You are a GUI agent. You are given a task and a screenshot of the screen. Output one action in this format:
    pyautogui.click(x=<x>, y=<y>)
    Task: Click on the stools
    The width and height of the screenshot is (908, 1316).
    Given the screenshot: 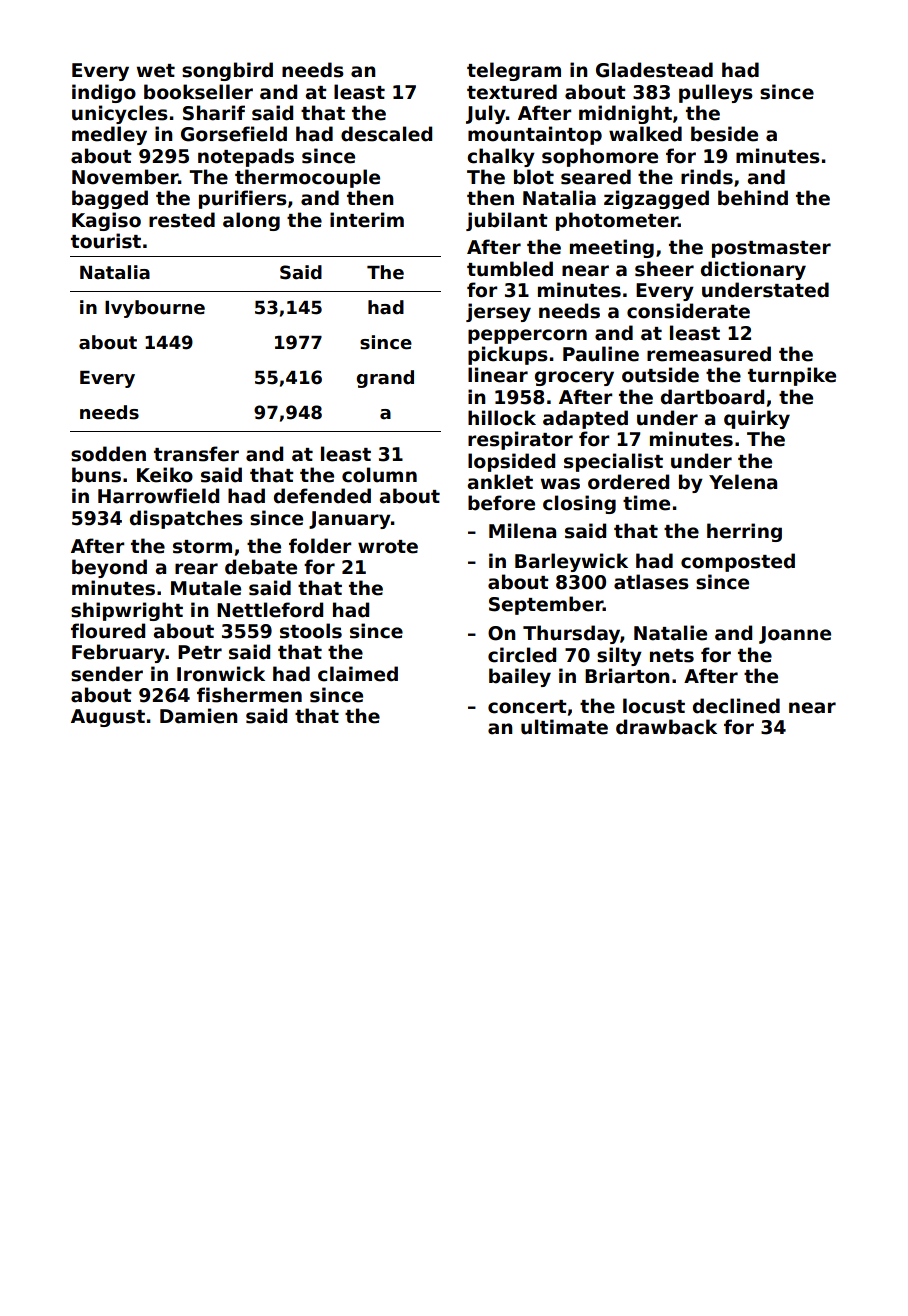 What is the action you would take?
    pyautogui.click(x=311, y=631)
